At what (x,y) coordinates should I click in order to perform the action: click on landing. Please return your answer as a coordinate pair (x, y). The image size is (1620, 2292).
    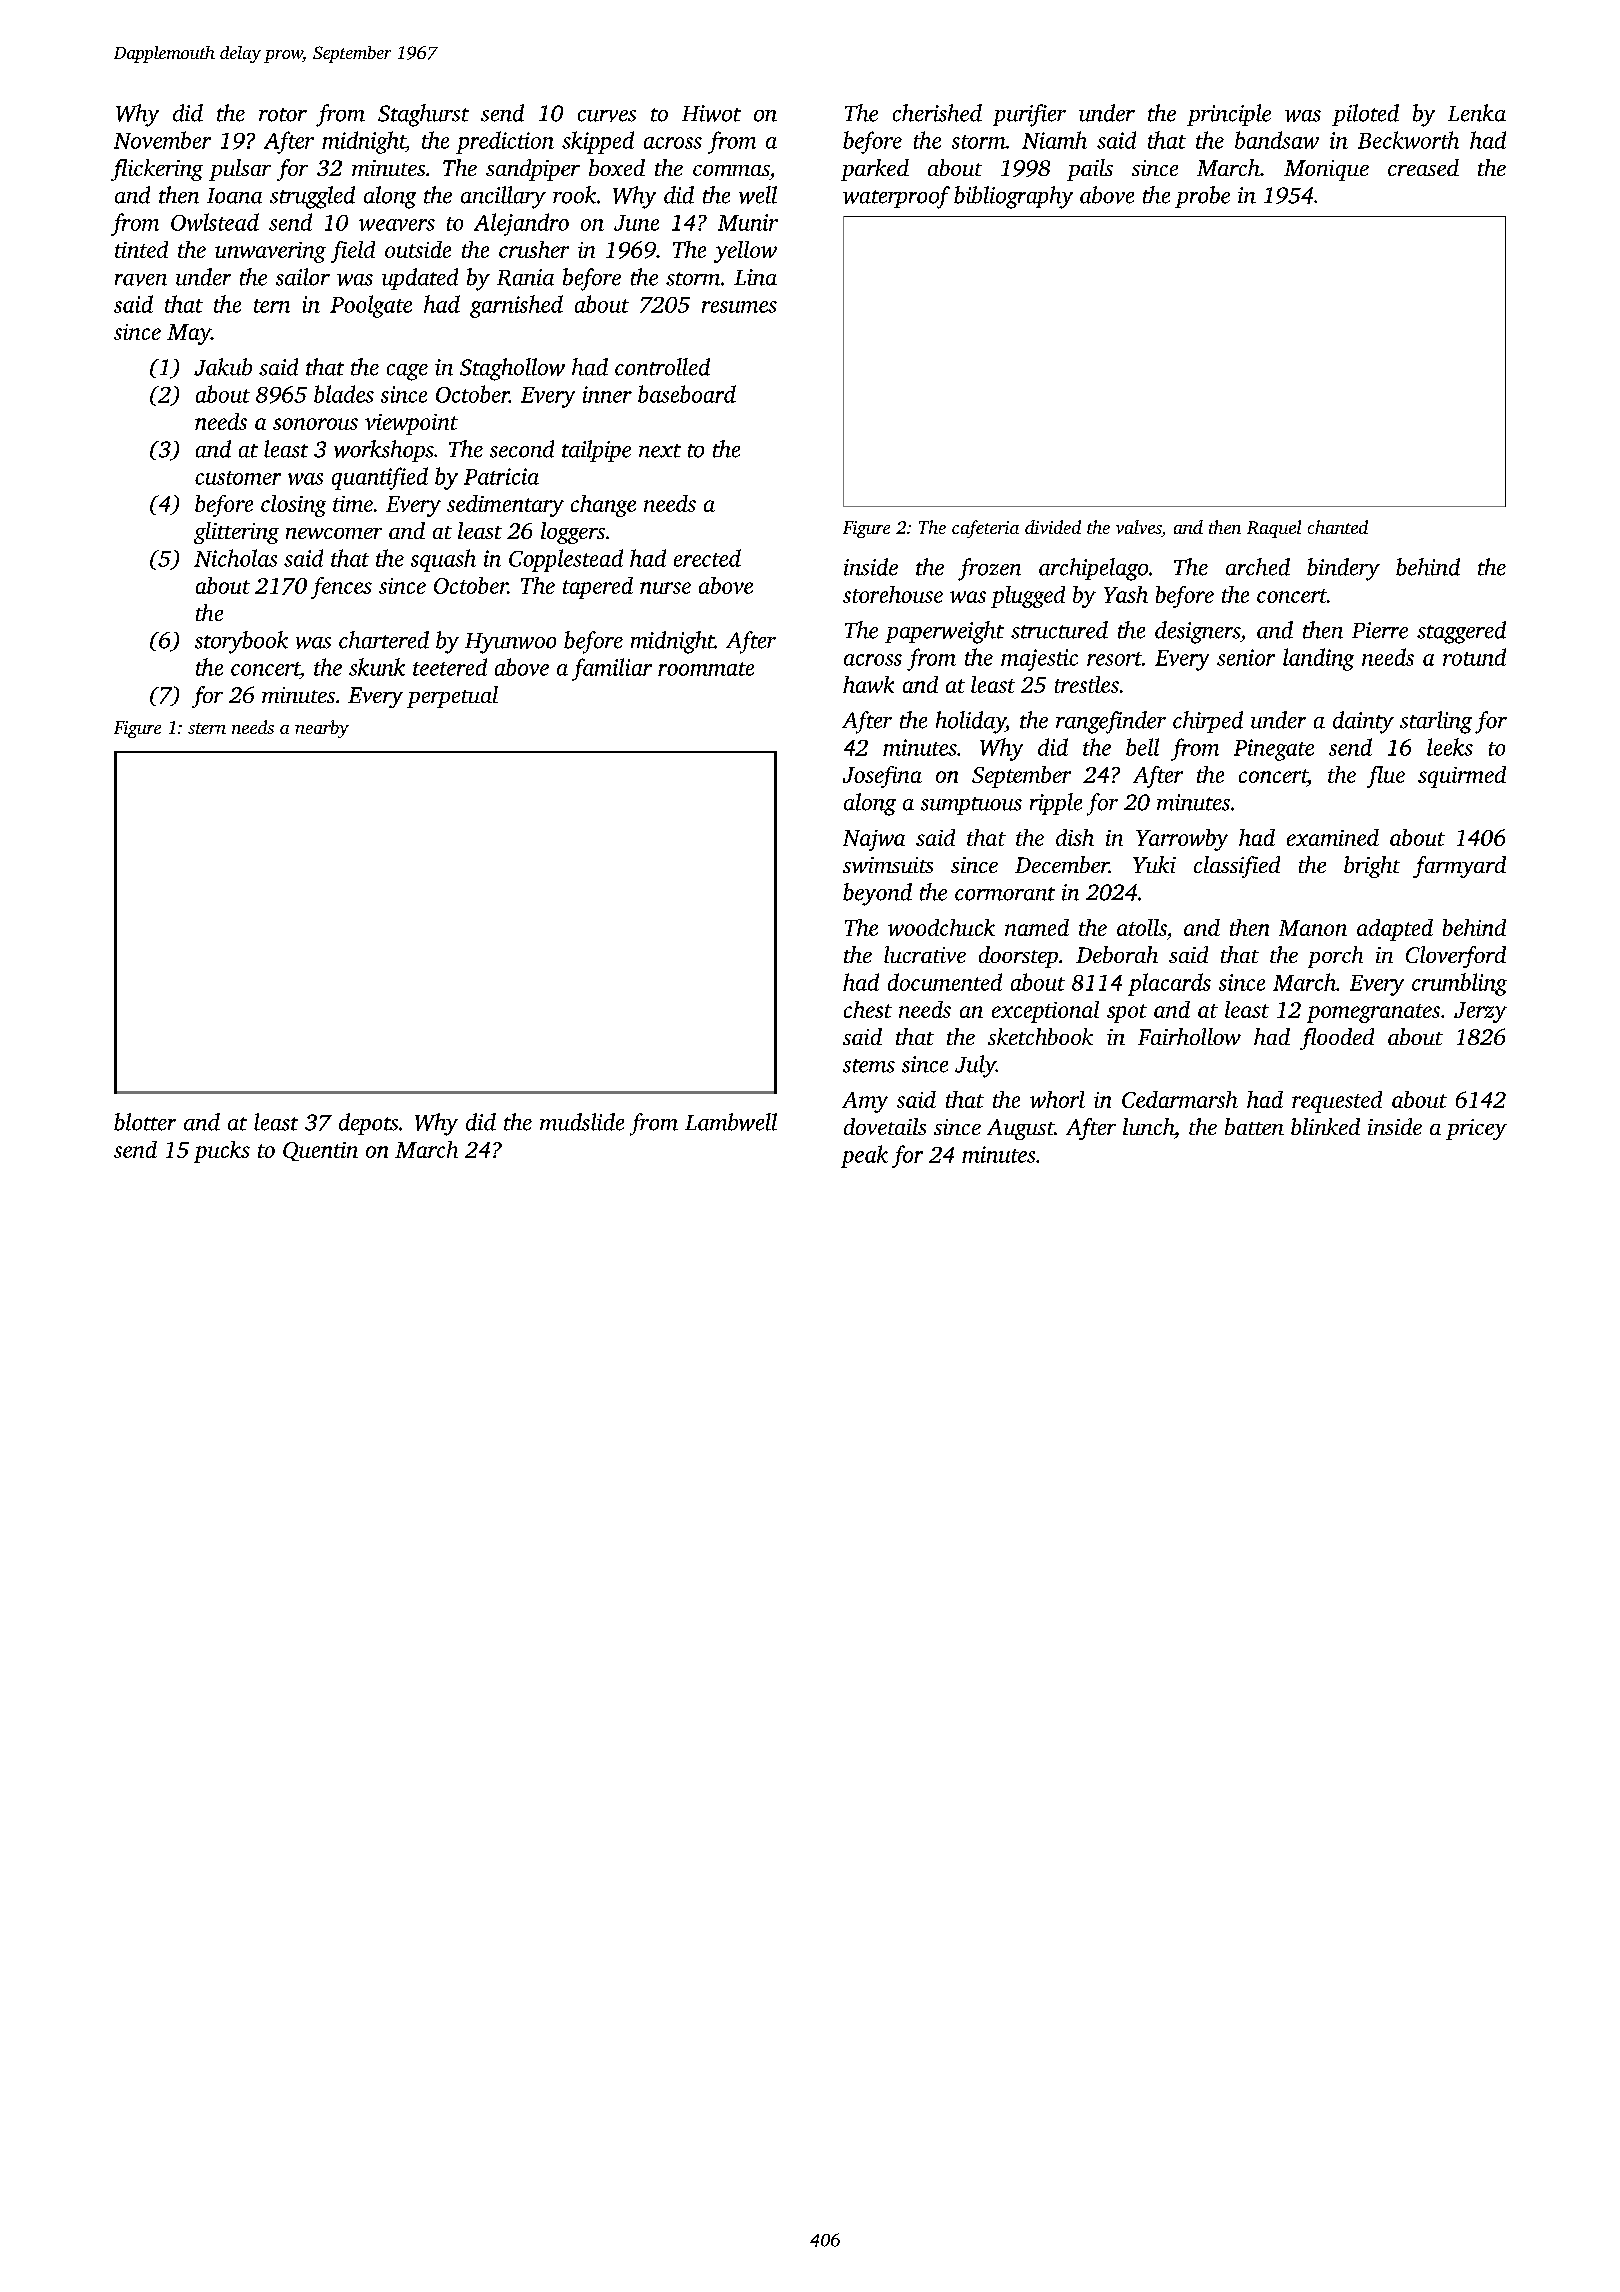
    Looking at the image, I should click on (1318, 659).
